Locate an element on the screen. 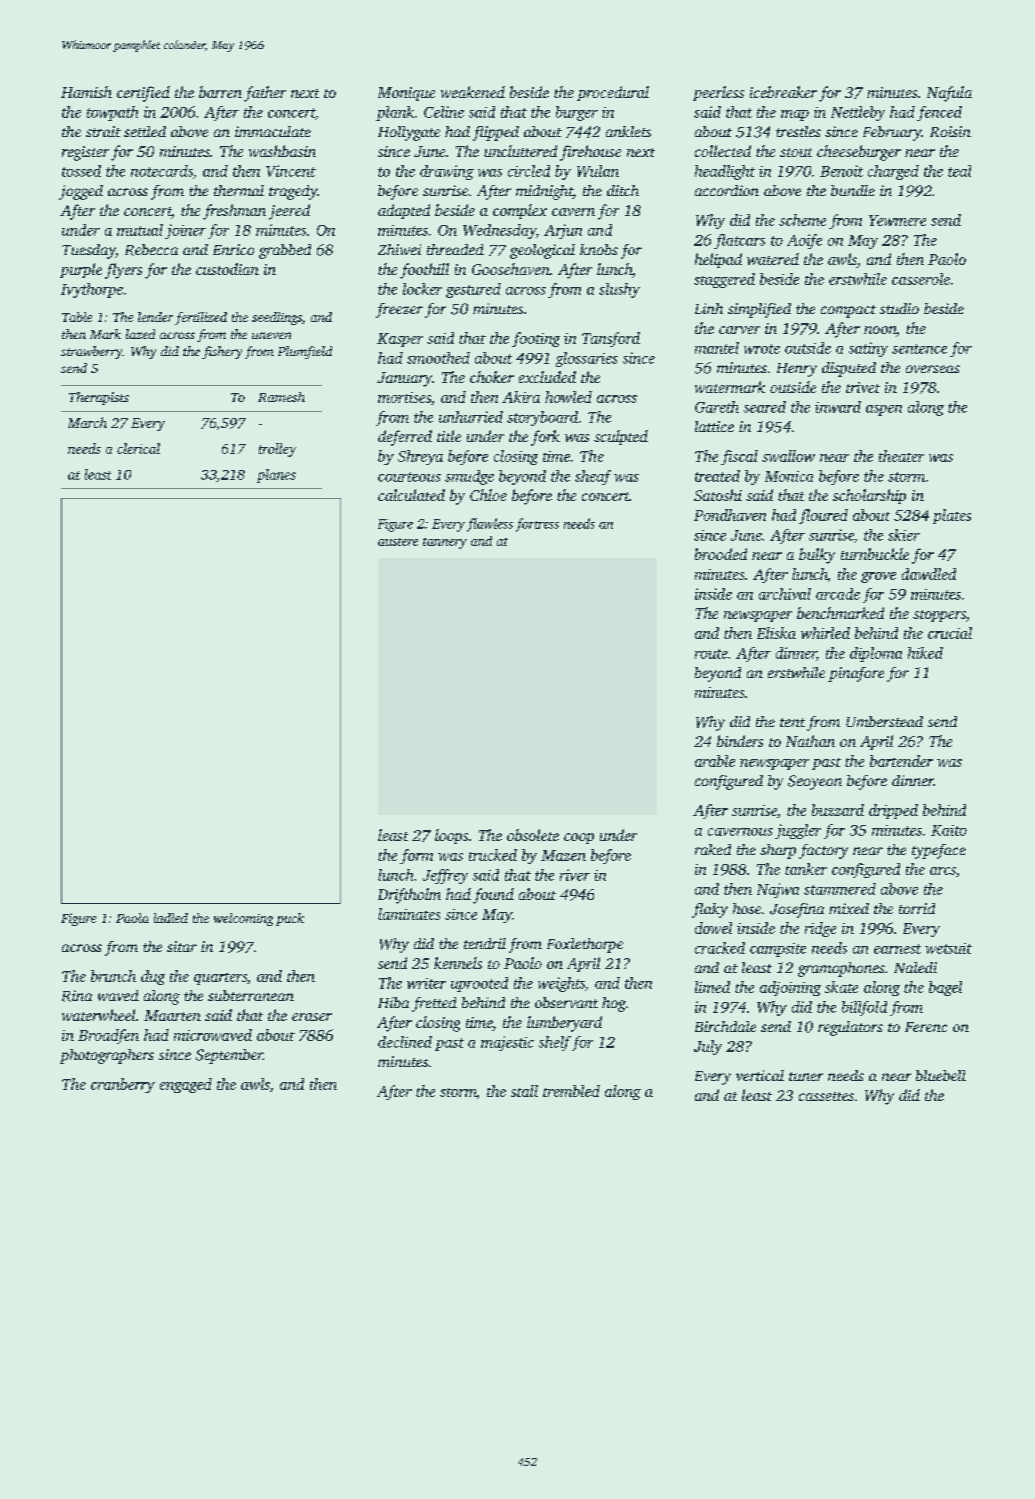 The width and height of the screenshot is (1035, 1499). tannery is located at coordinates (445, 543).
